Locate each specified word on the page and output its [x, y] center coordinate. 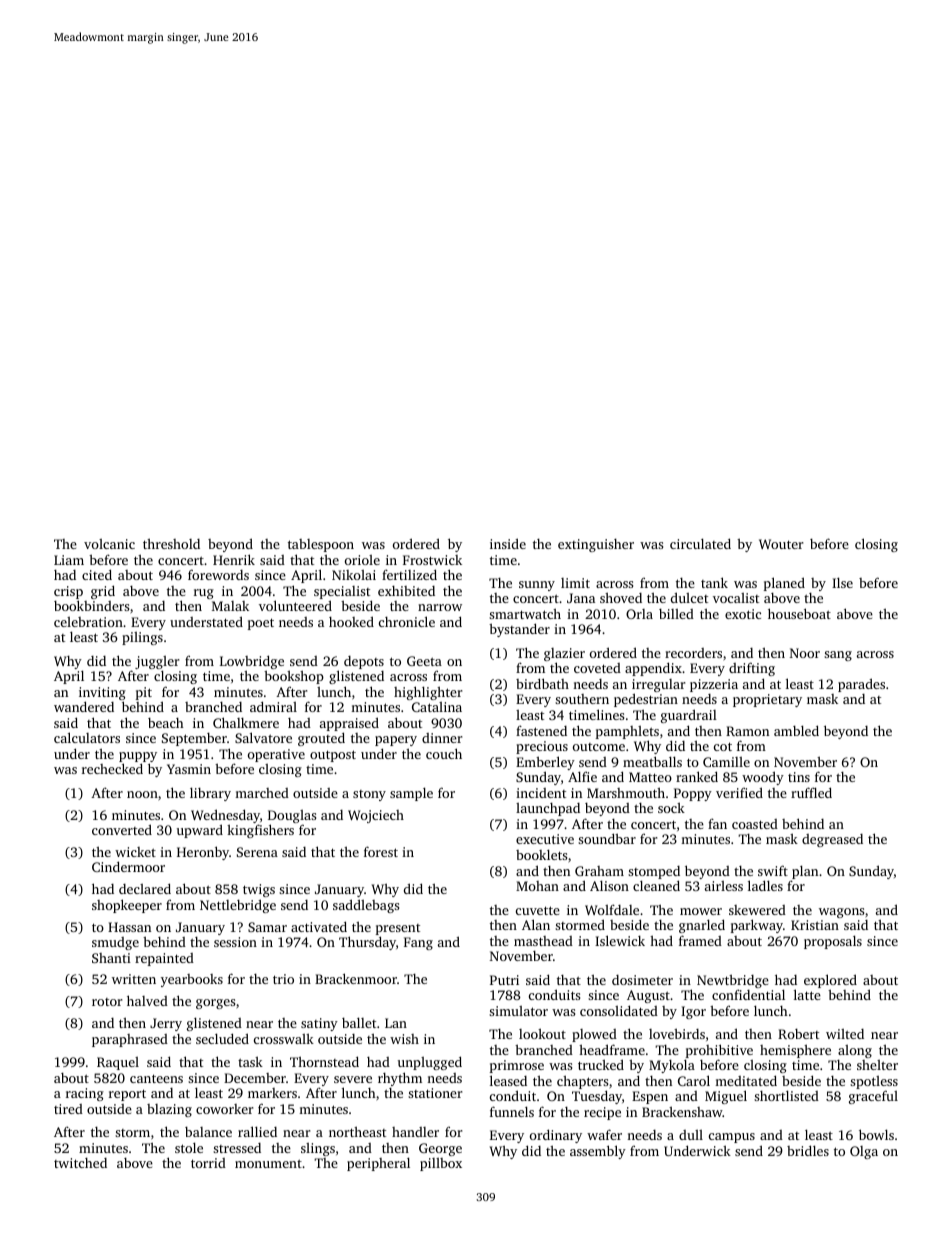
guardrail [689, 716]
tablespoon [321, 545]
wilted [845, 1034]
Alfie [582, 776]
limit [575, 583]
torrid [208, 1163]
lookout [542, 1033]
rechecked [112, 769]
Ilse [842, 582]
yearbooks [192, 980]
